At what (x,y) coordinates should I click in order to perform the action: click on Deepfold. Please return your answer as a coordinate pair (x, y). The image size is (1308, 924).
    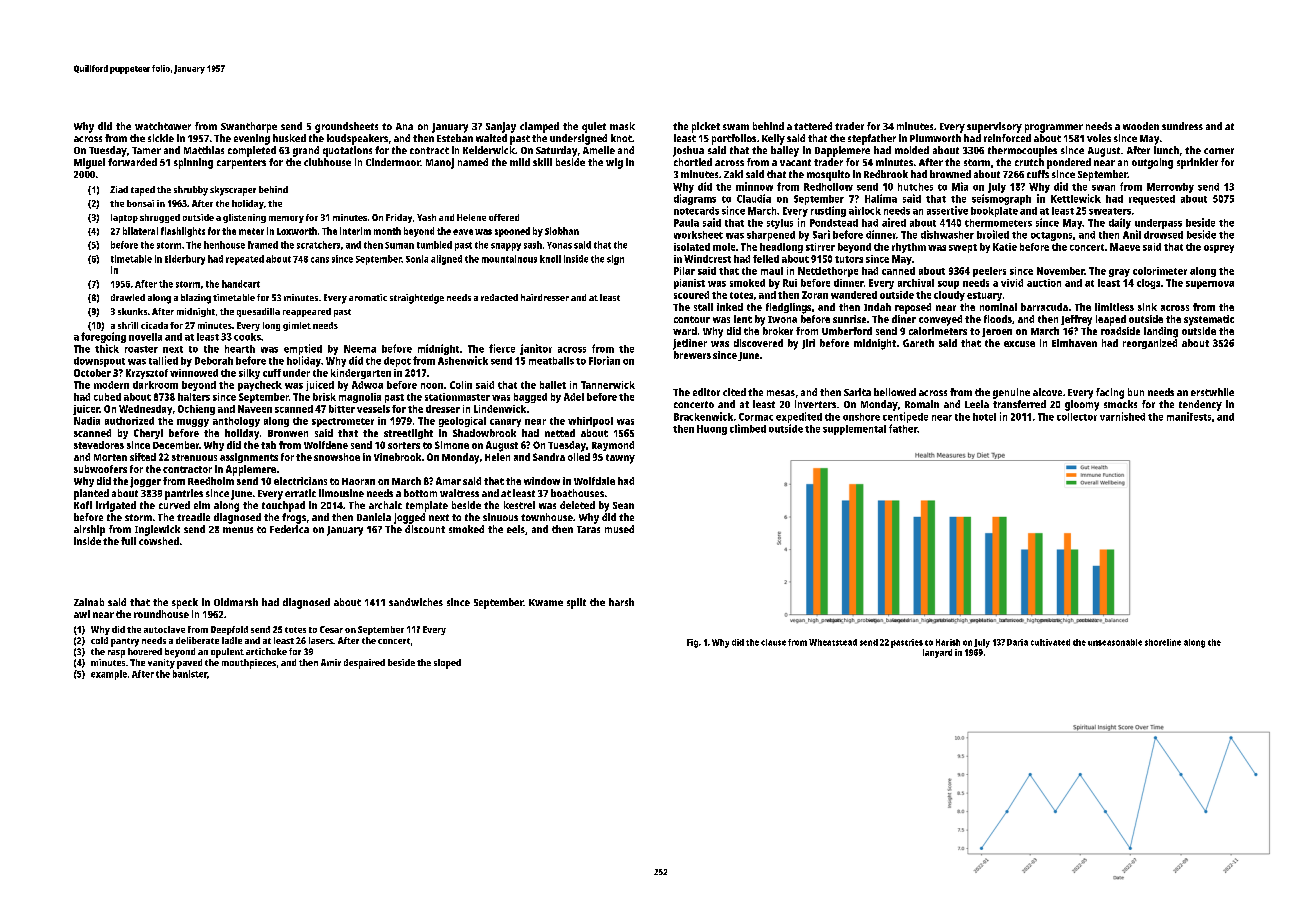
    Looking at the image, I should click on (229, 630).
